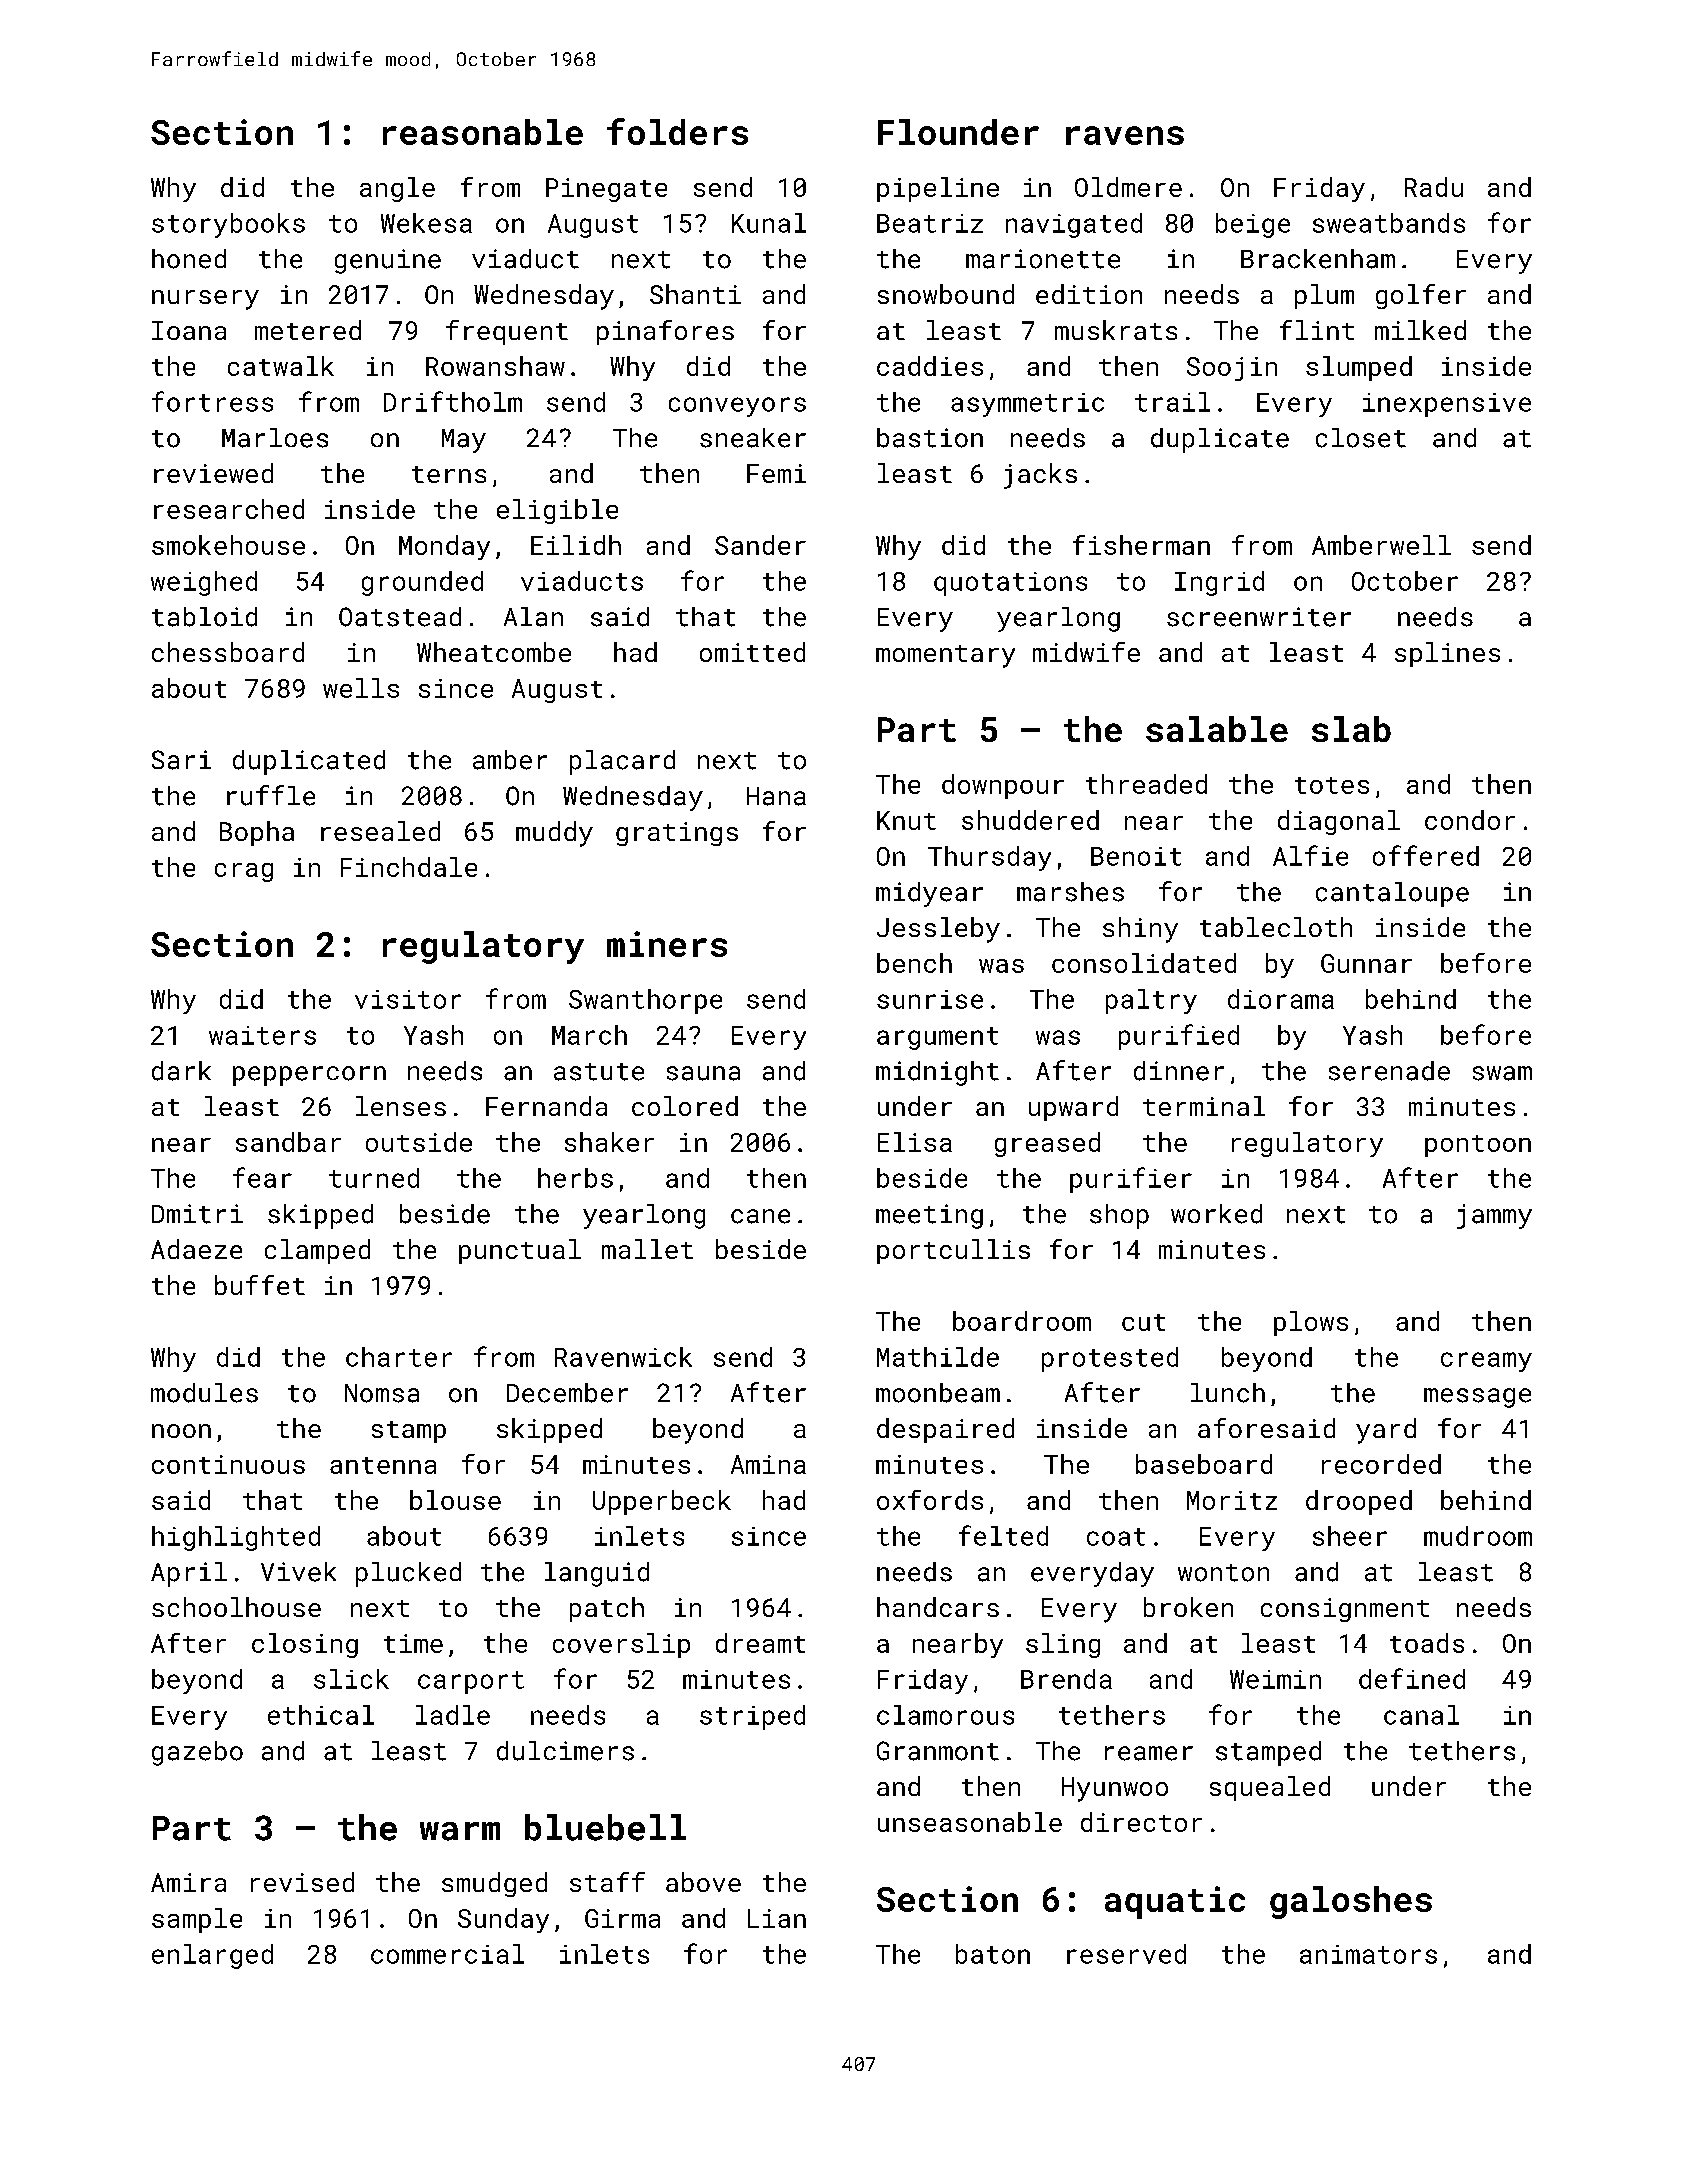 The image size is (1683, 2178). What do you see at coordinates (1003, 1535) in the screenshot?
I see `felted` at bounding box center [1003, 1535].
